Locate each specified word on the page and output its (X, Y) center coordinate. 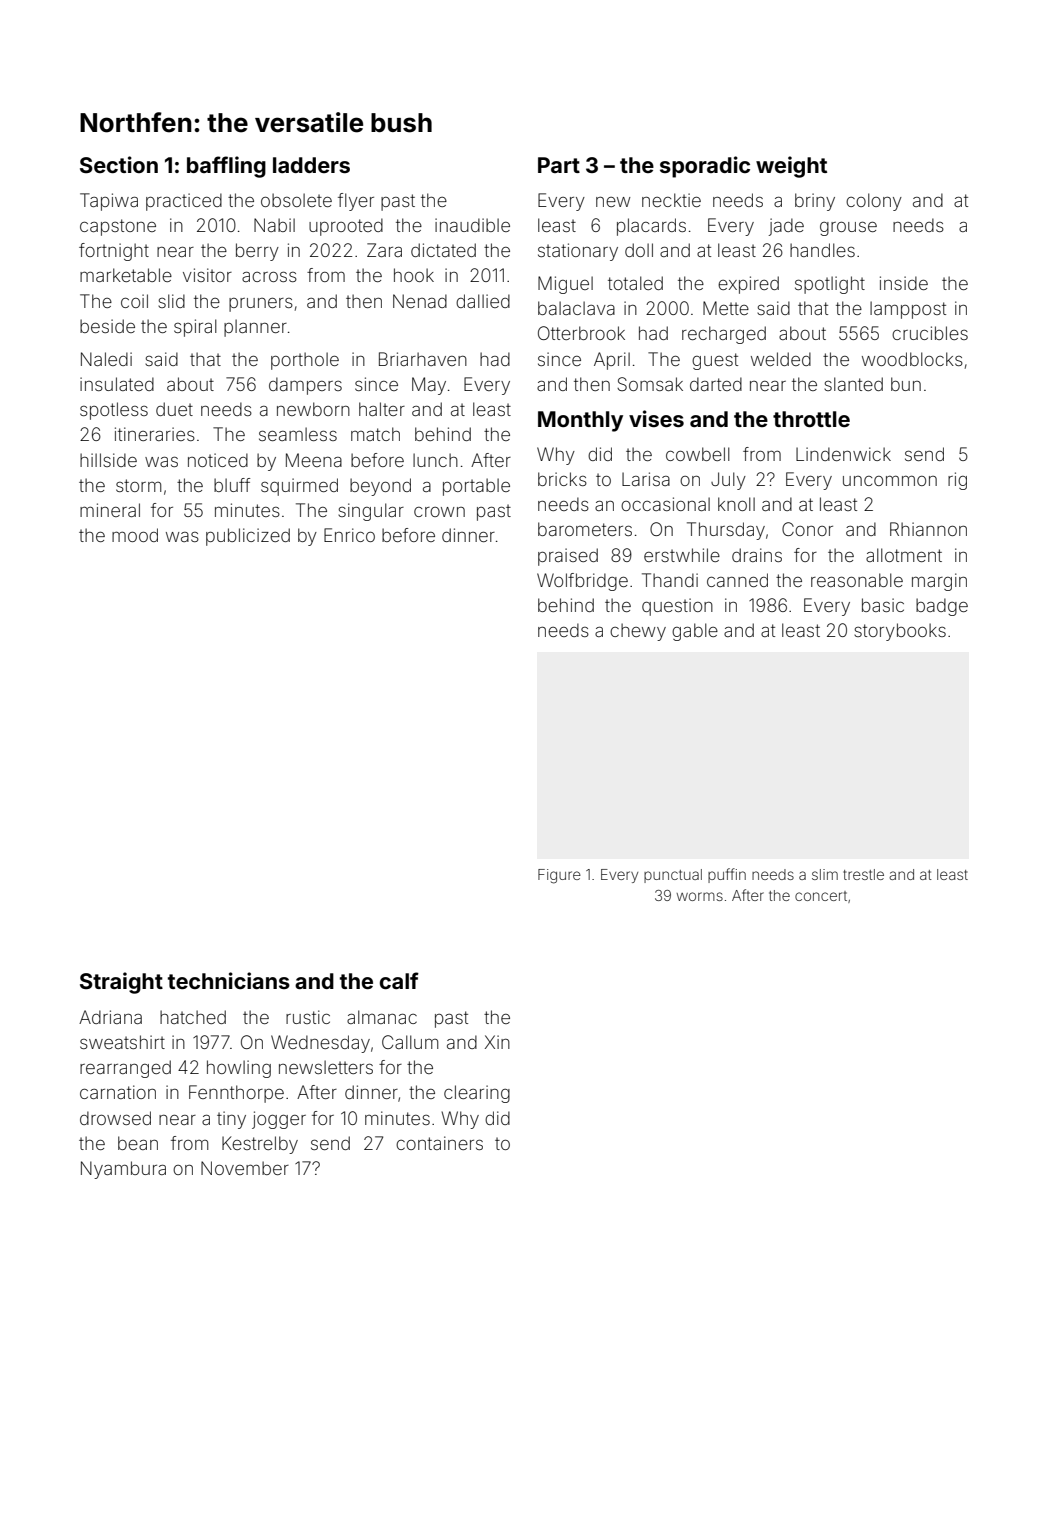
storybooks (900, 632)
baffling (226, 167)
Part (559, 165)
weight (791, 167)
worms (700, 896)
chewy (638, 632)
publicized (248, 537)
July (728, 481)
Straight (121, 983)
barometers (585, 529)
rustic (308, 1017)
